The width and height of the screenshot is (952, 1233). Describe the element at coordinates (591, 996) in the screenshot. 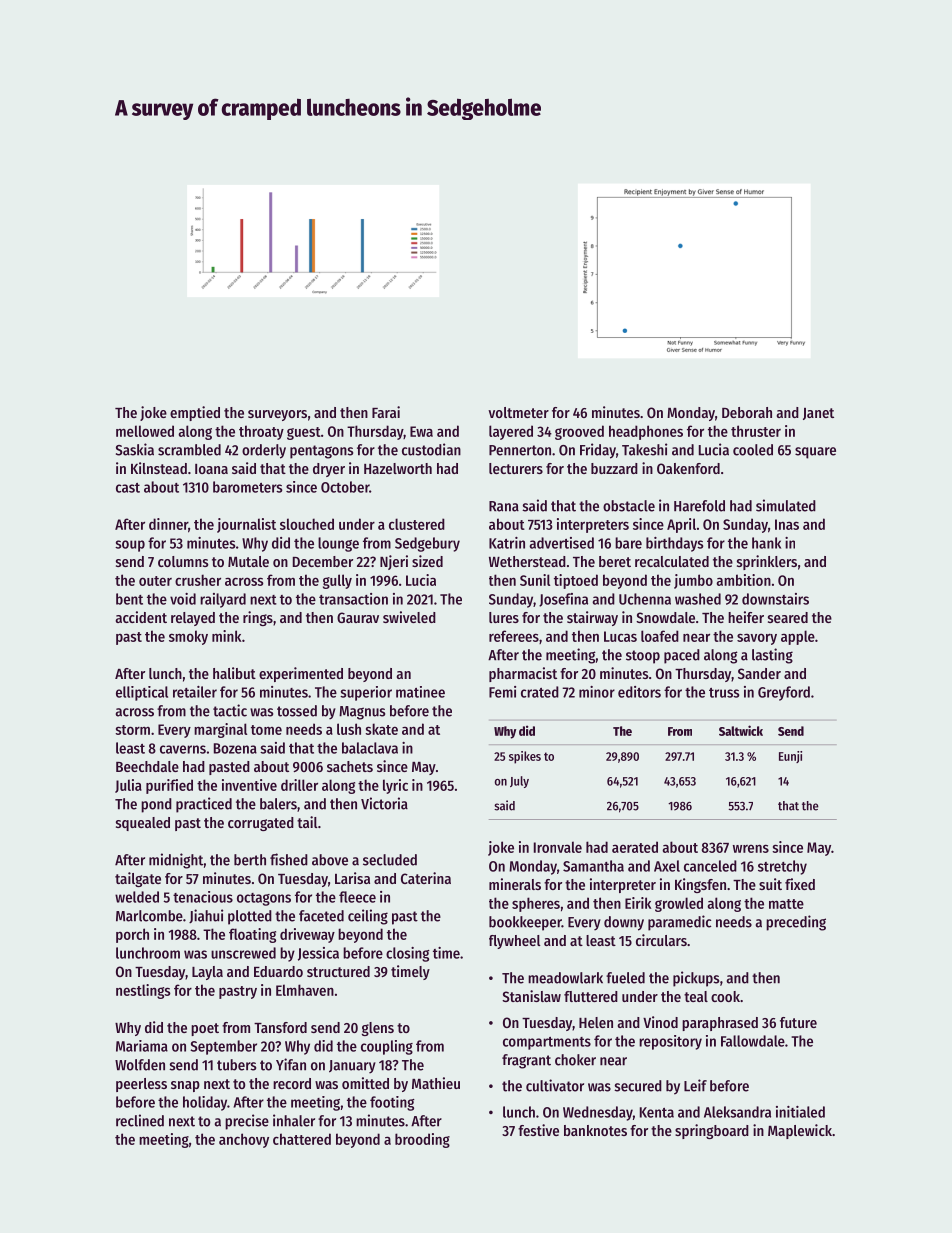

I see `fluttered` at that location.
